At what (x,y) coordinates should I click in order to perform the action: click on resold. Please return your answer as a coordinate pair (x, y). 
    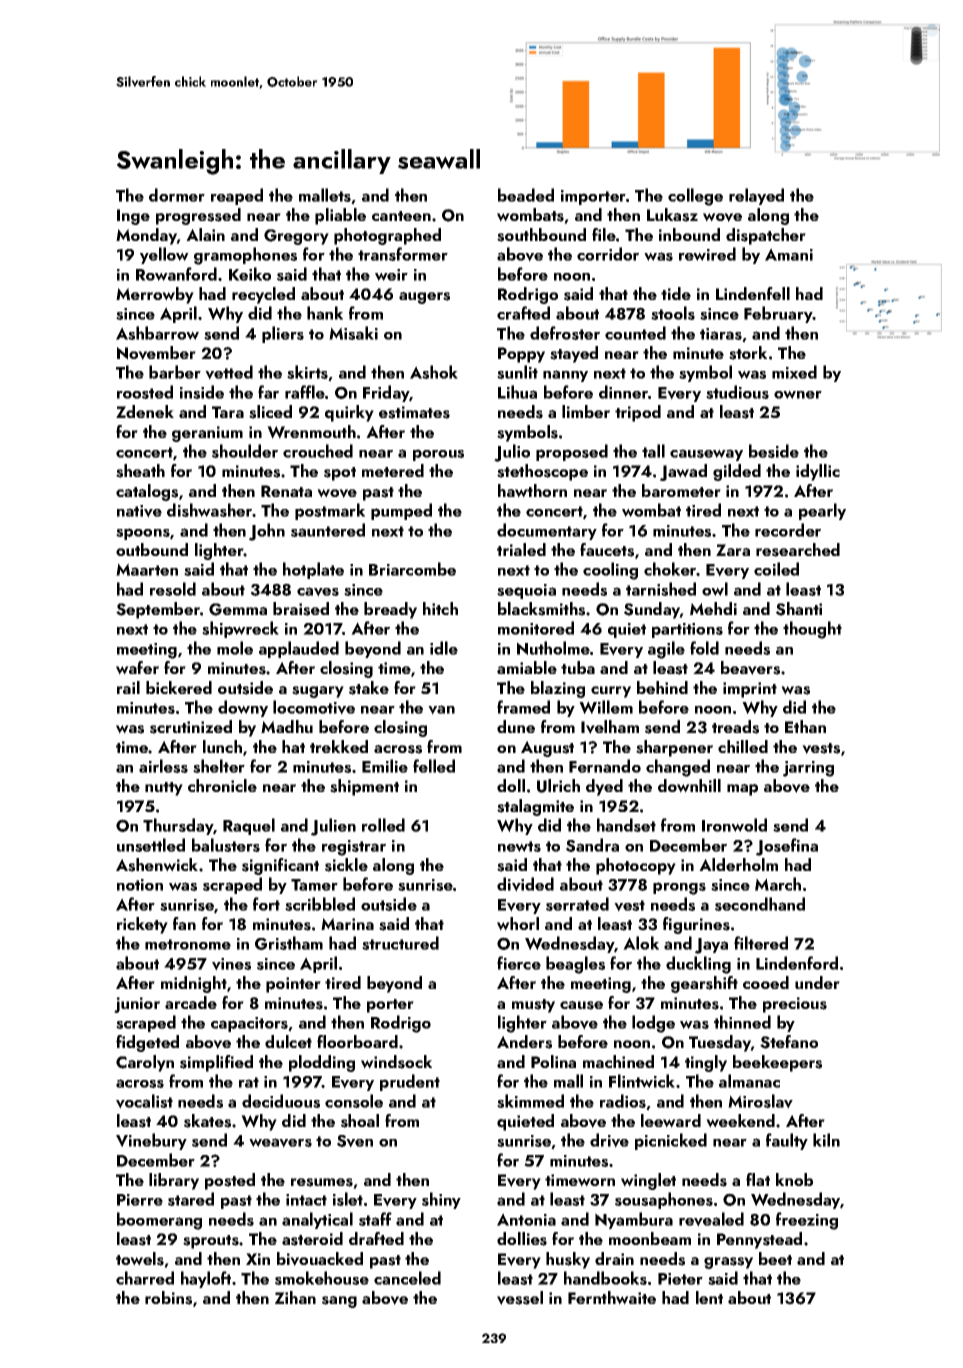
    Looking at the image, I should click on (173, 589).
